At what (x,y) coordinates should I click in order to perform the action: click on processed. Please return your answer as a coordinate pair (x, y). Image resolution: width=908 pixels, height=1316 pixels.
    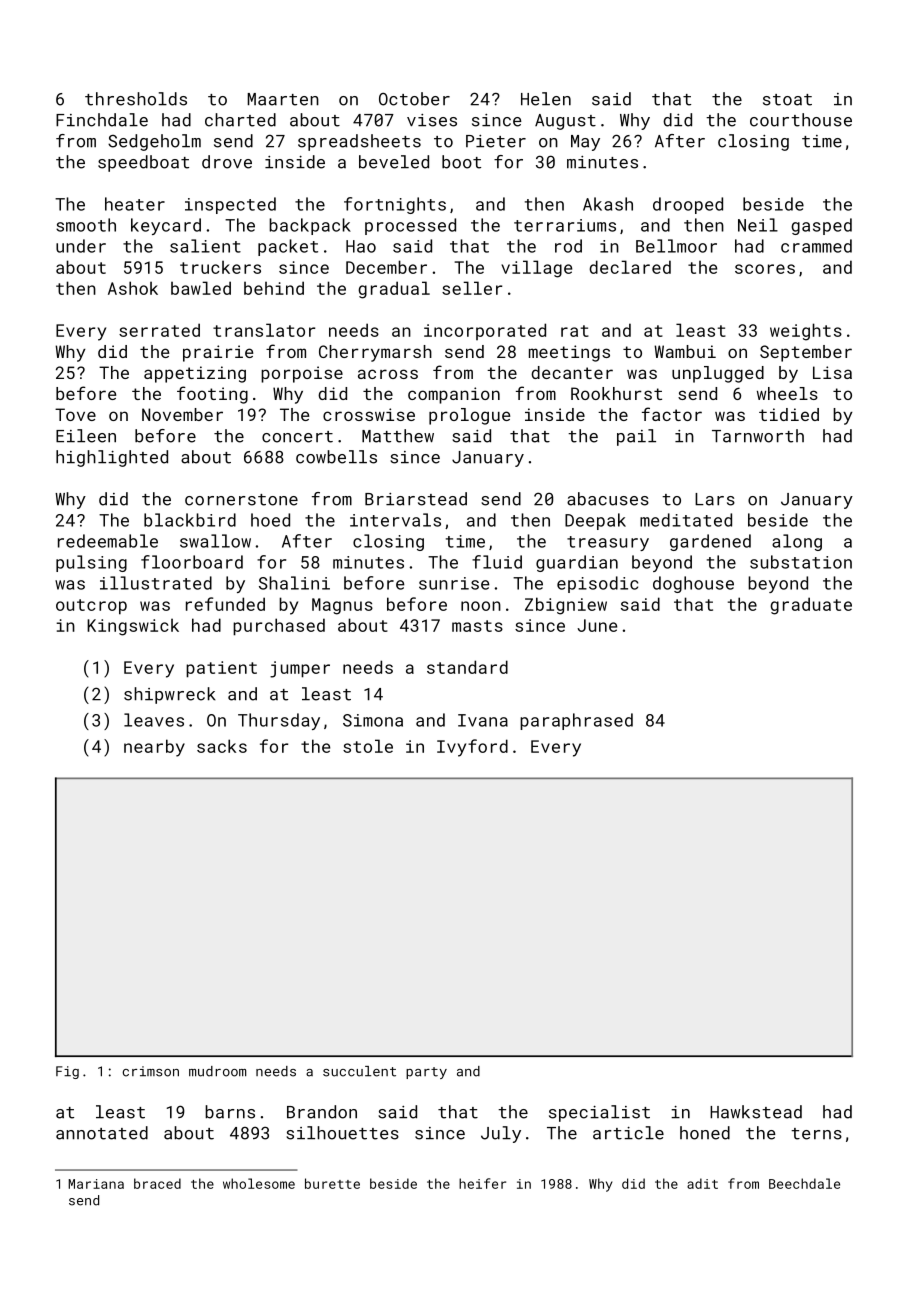
    Looking at the image, I should click on (410, 226).
